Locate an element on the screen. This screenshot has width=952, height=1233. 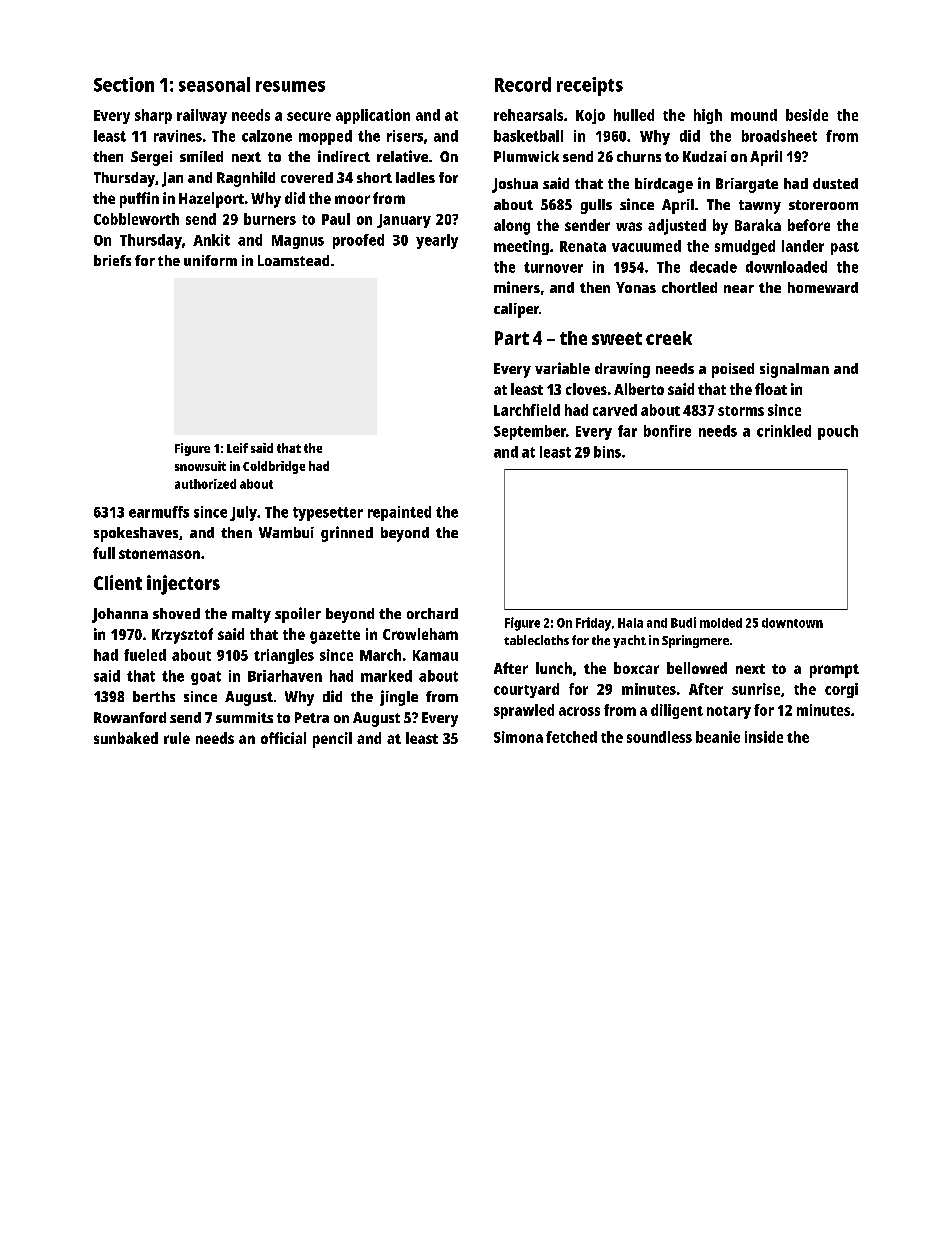
downtown is located at coordinates (792, 623).
